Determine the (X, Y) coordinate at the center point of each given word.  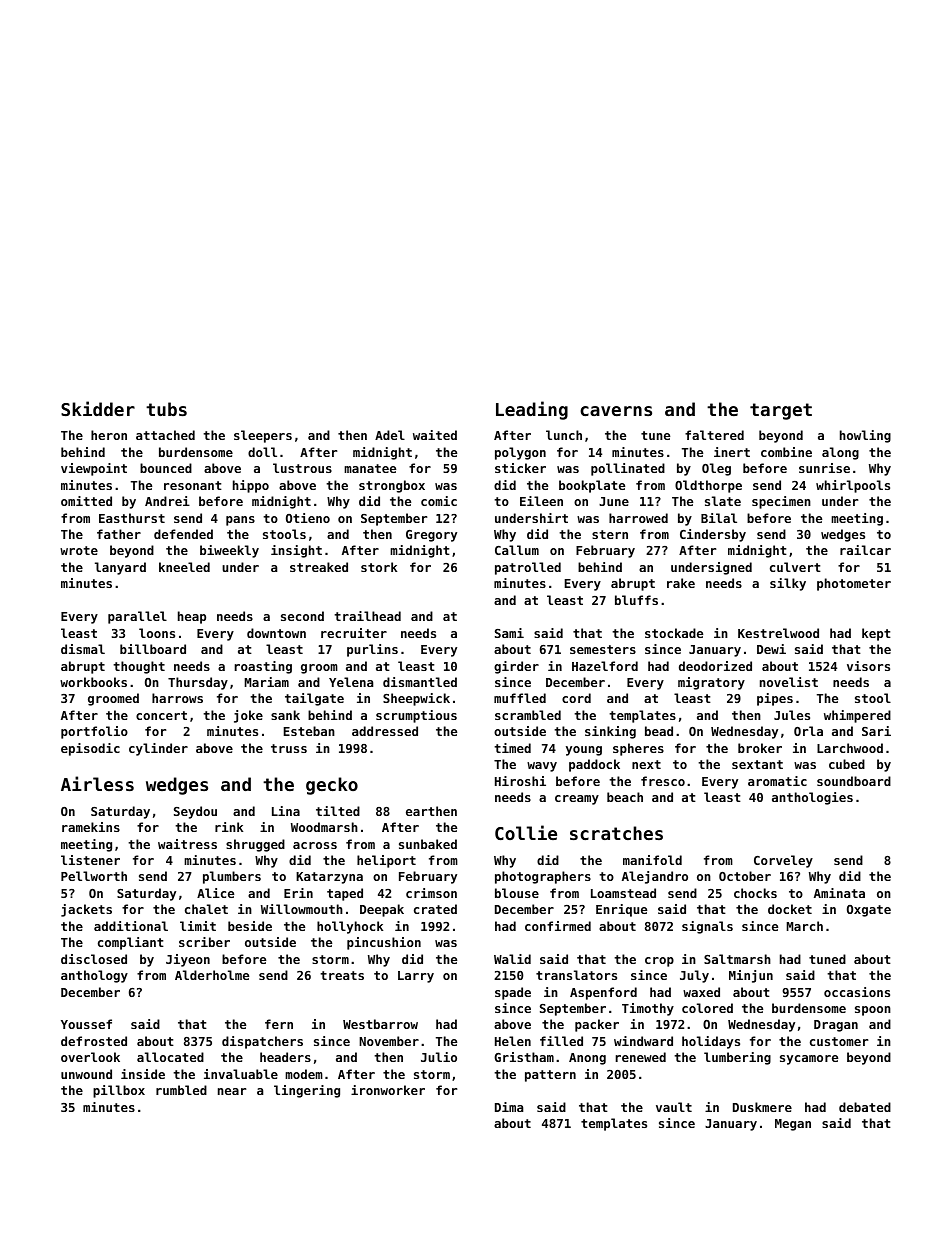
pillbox (119, 1091)
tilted (338, 811)
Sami (509, 633)
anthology (94, 976)
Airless (97, 783)
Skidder (98, 408)
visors (868, 666)
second (302, 616)
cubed (847, 764)
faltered (714, 435)
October (745, 876)
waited (435, 435)
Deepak (382, 910)
